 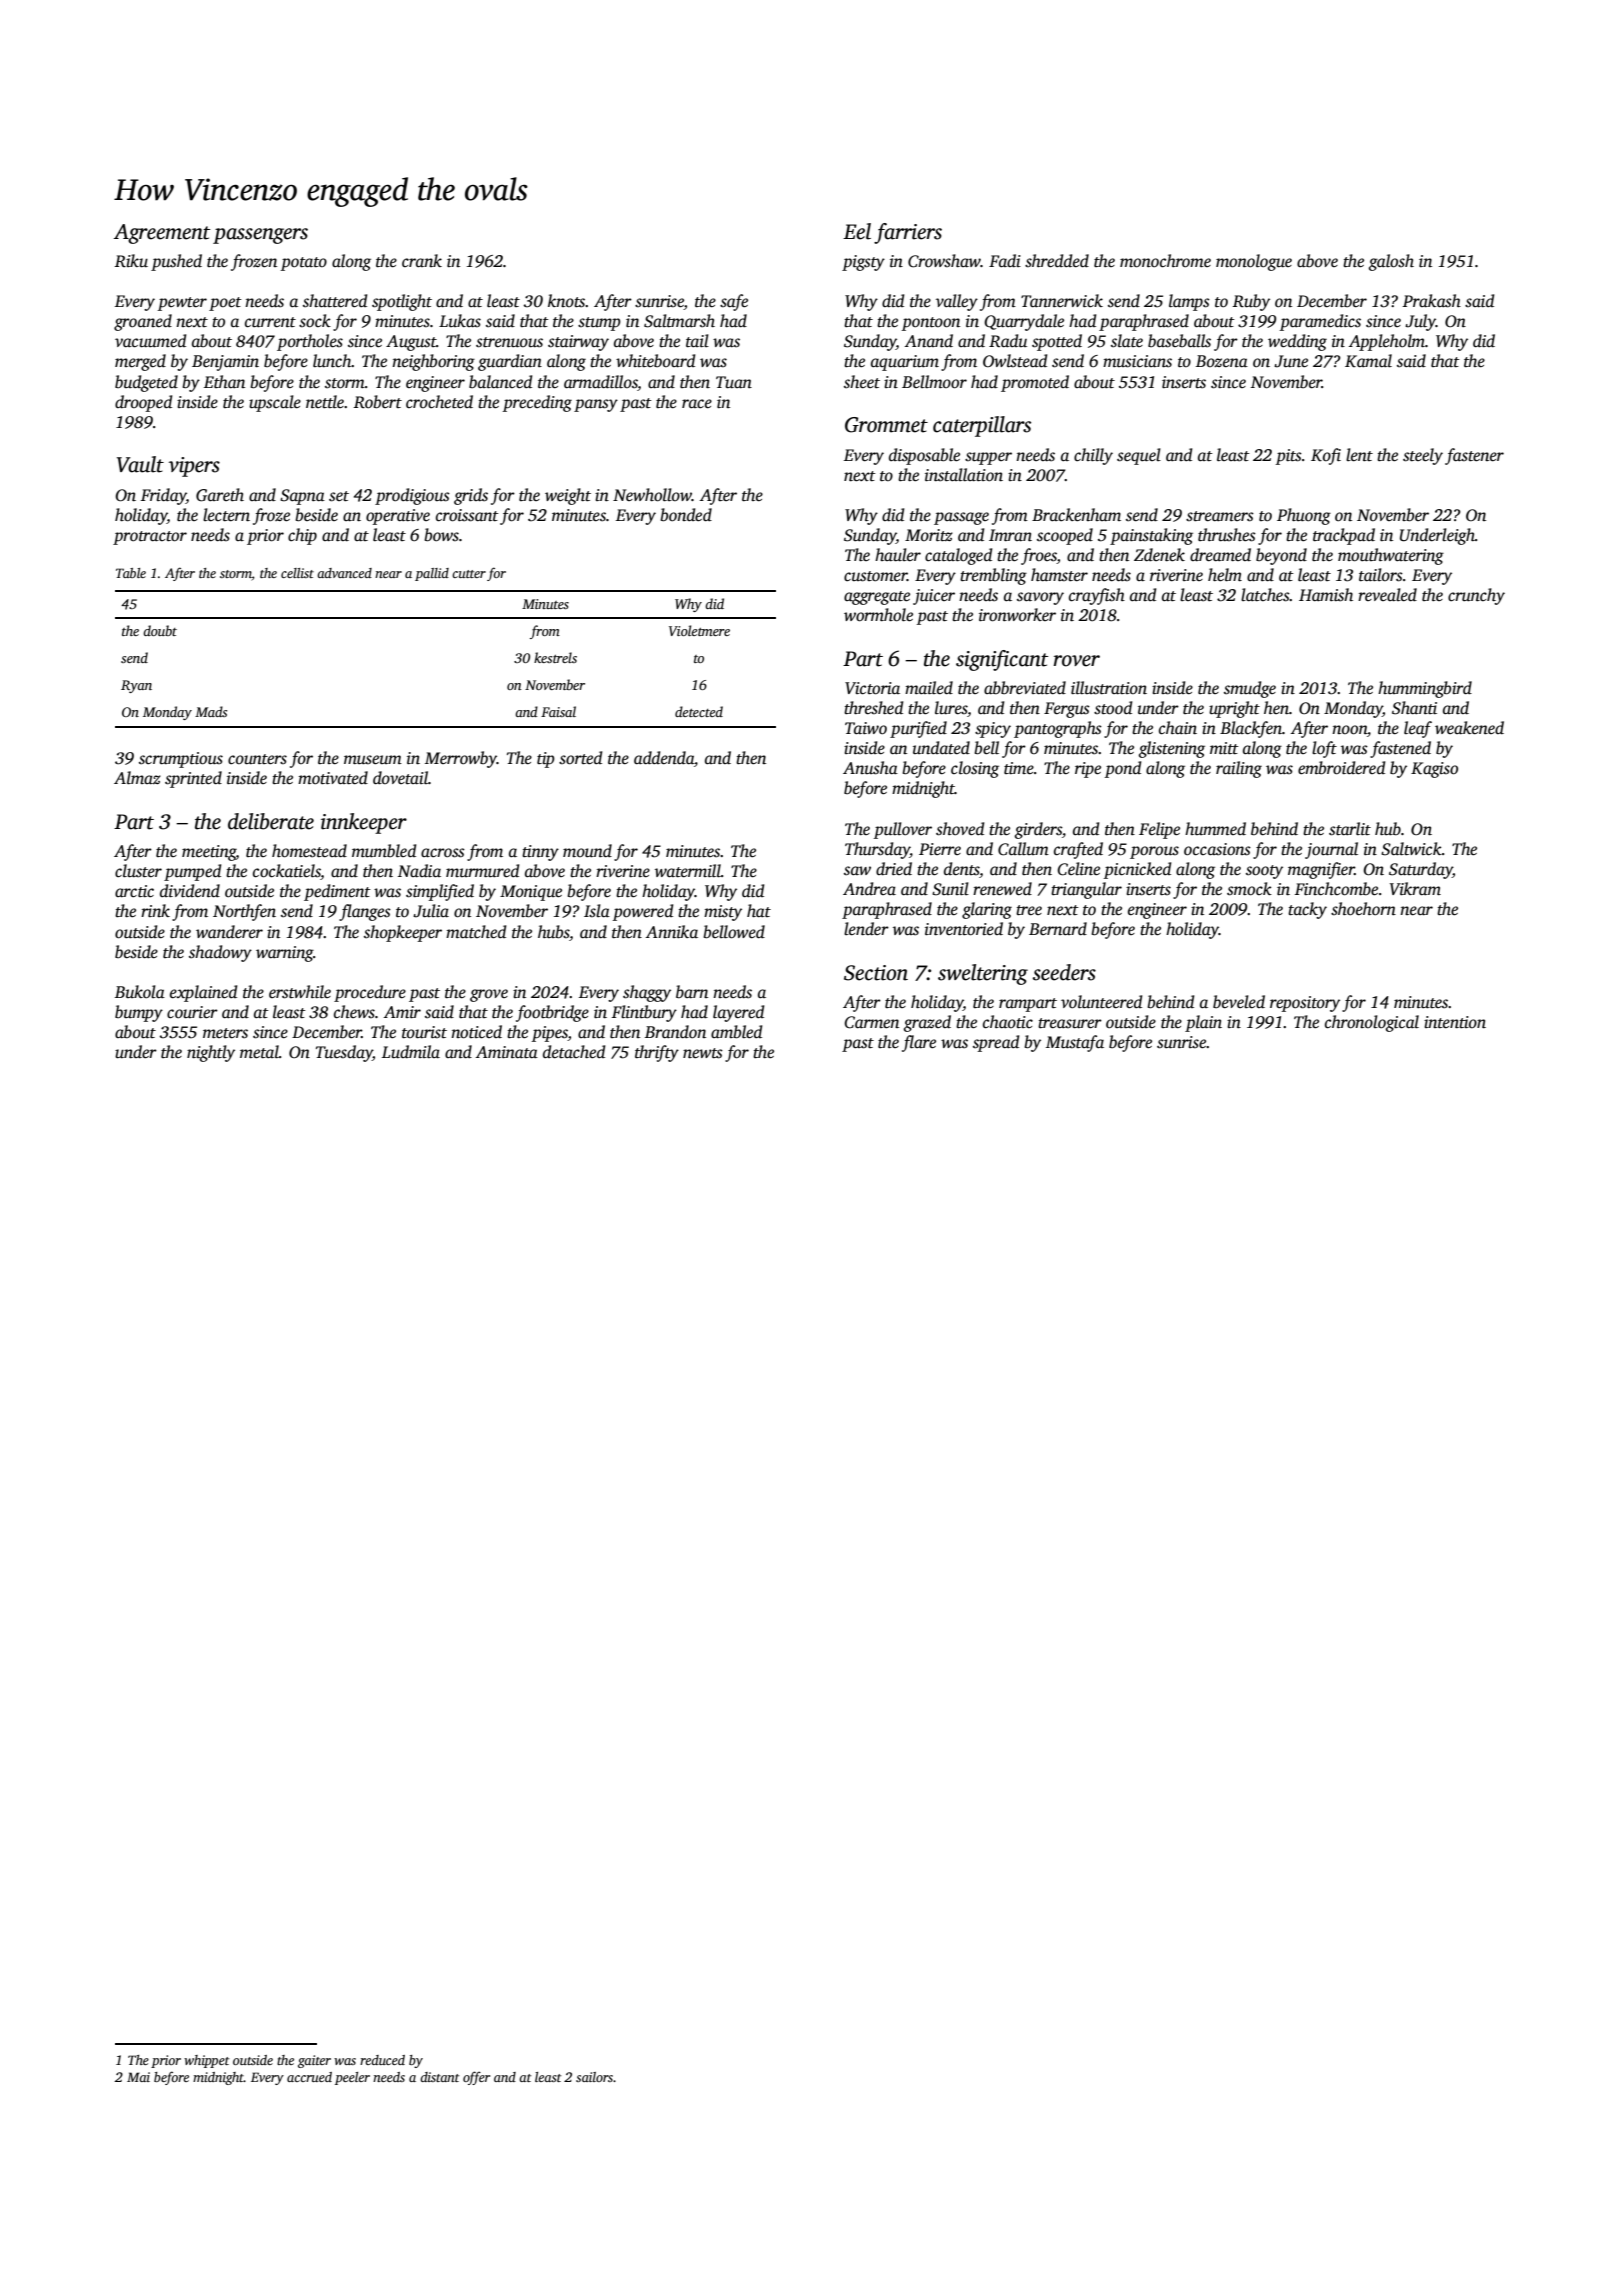 What do you see at coordinates (304, 264) in the image?
I see `potato` at bounding box center [304, 264].
